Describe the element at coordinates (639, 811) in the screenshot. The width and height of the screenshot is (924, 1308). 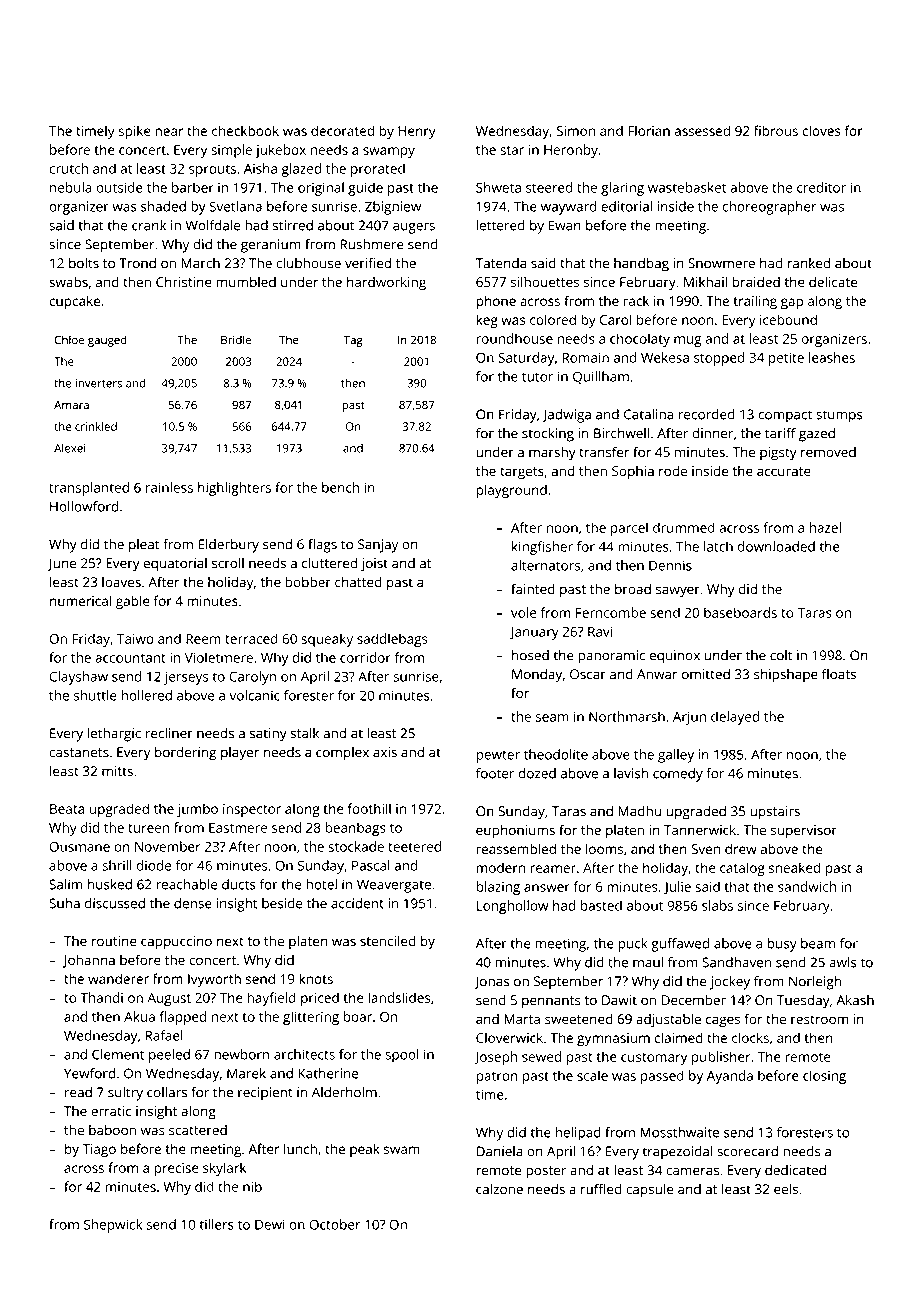
I see `Madhu` at that location.
